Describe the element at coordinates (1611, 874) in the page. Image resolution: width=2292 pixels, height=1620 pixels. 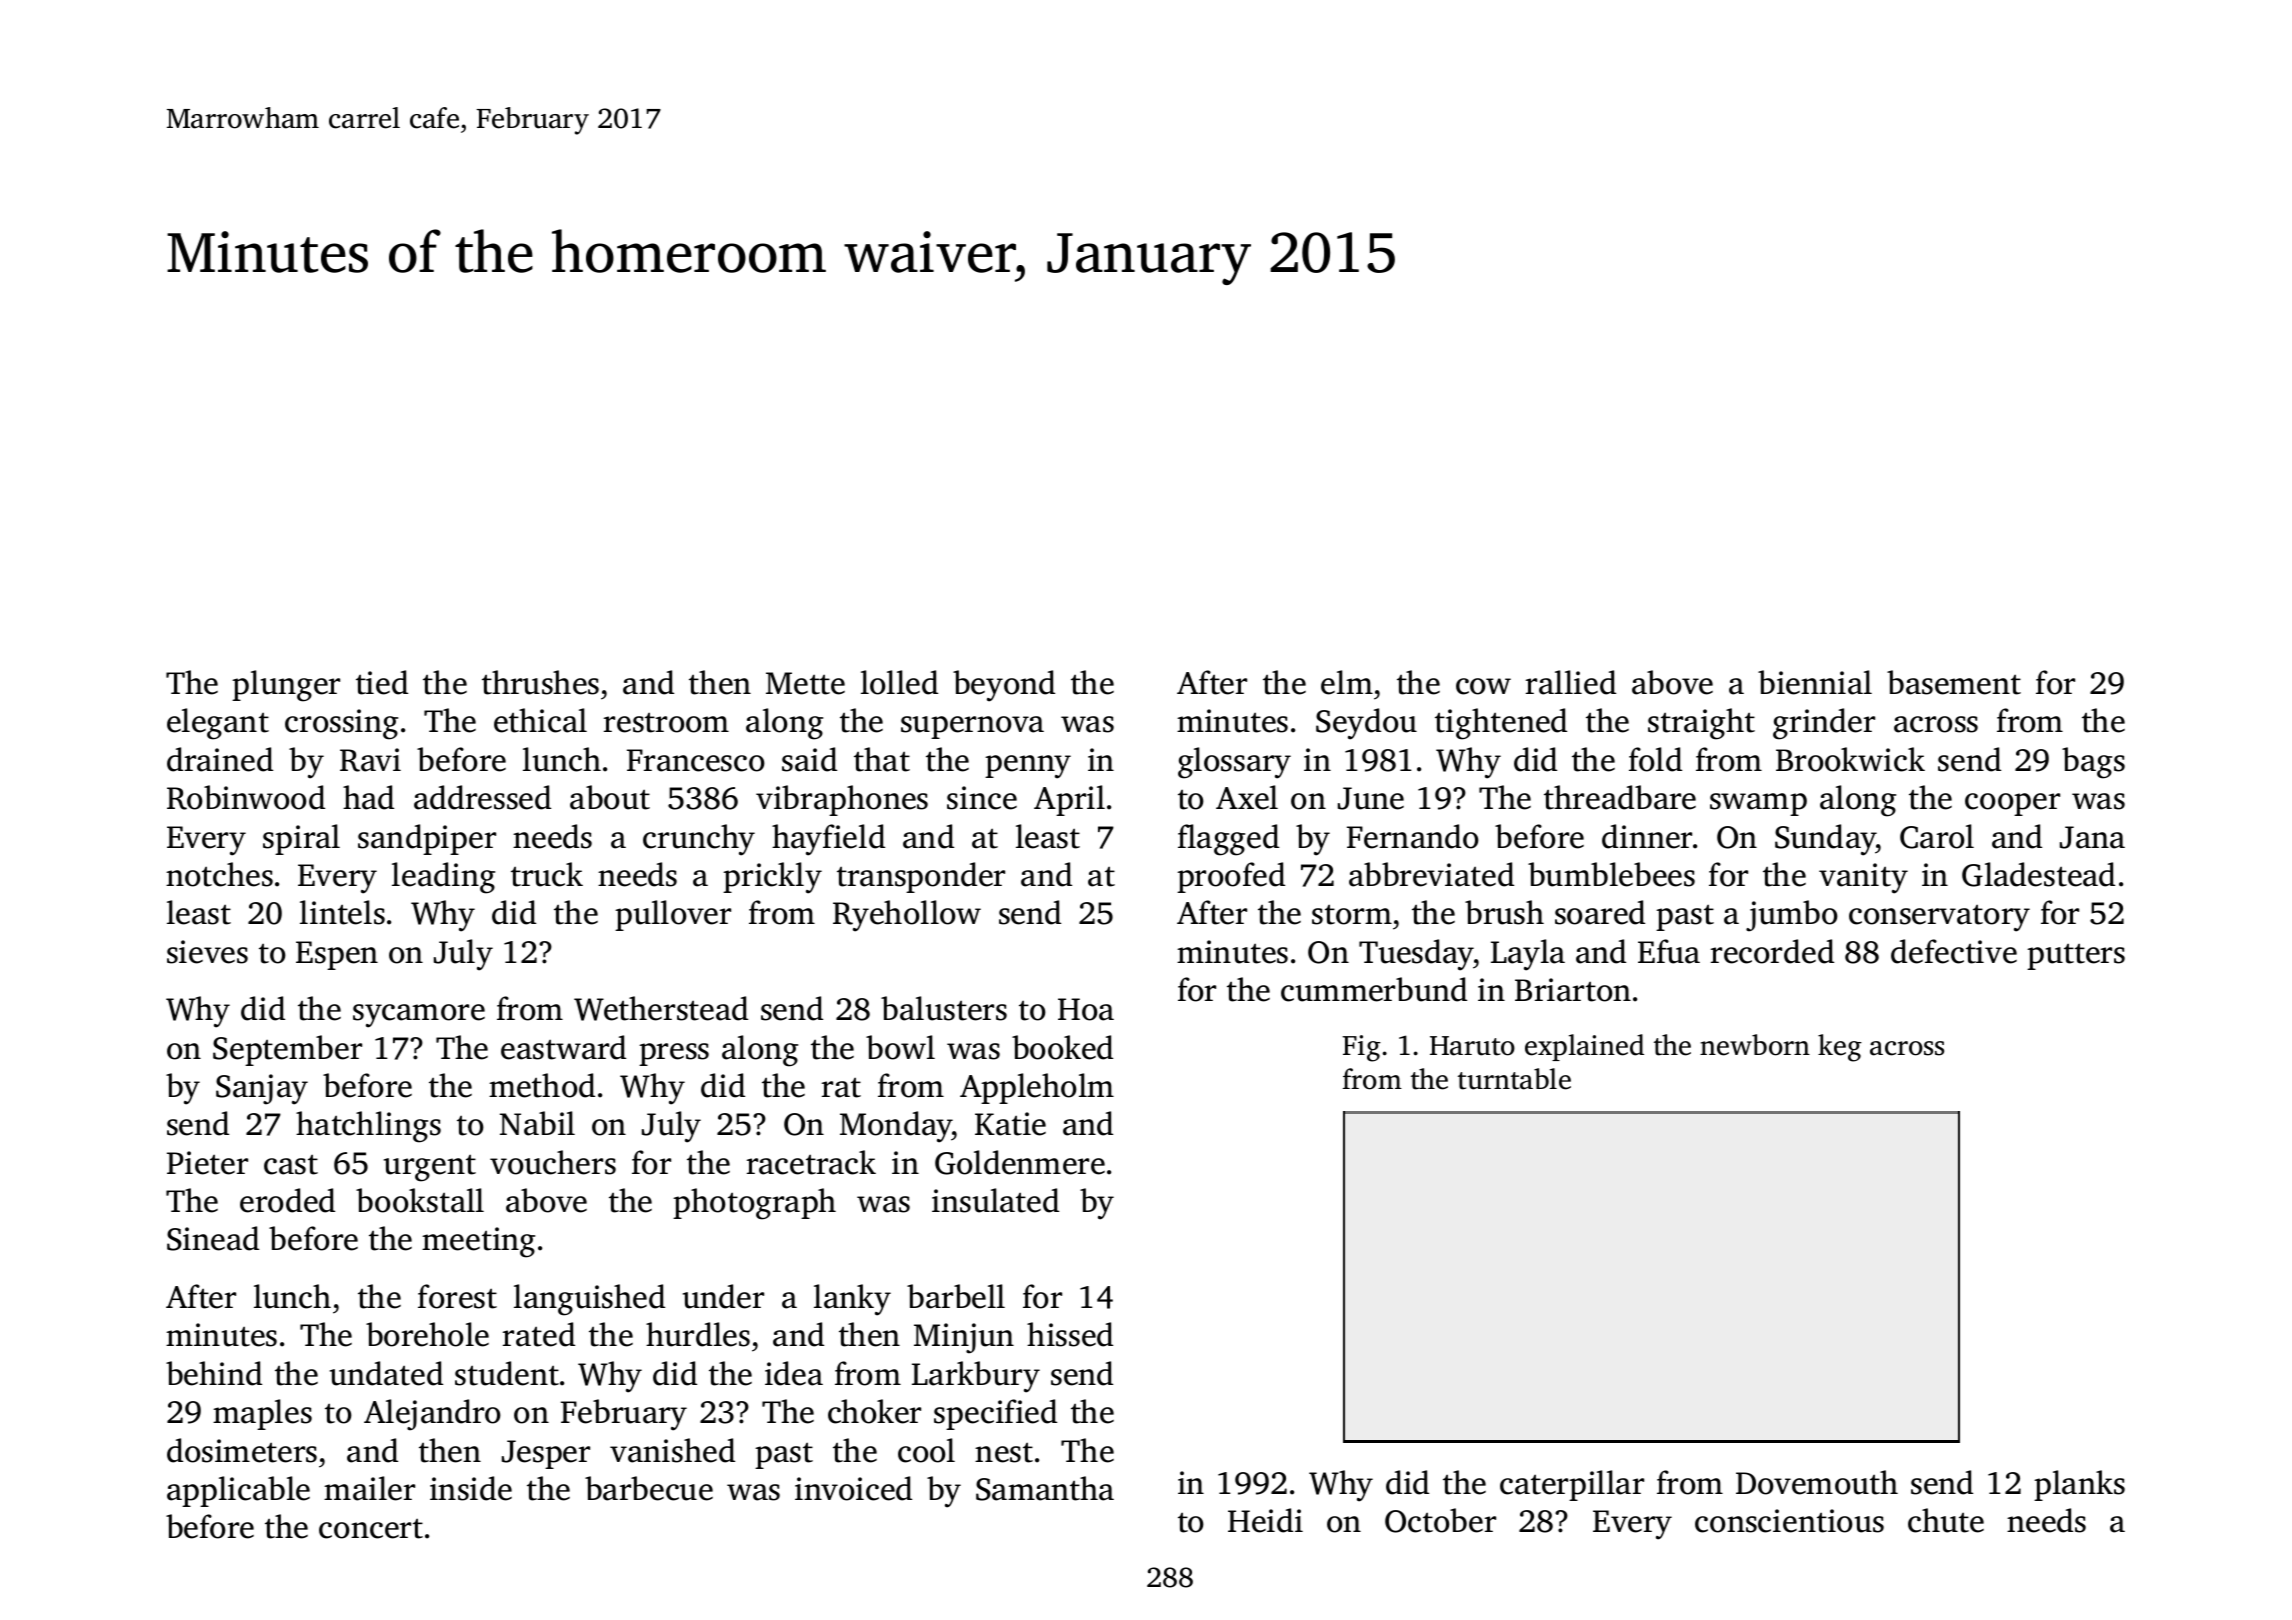
I see `bumblebees` at that location.
